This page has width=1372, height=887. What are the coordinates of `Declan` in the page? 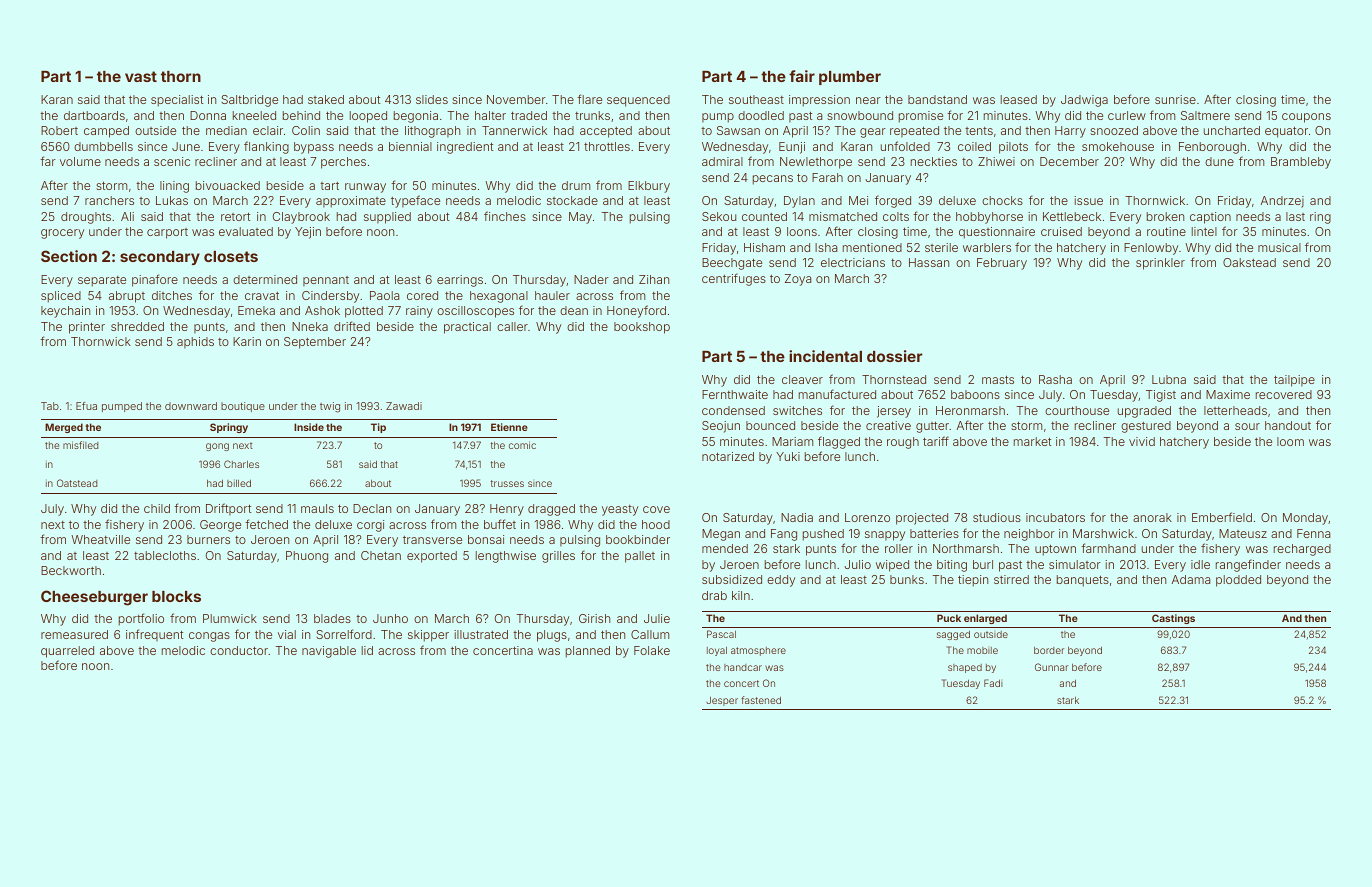 It's located at (372, 508).
